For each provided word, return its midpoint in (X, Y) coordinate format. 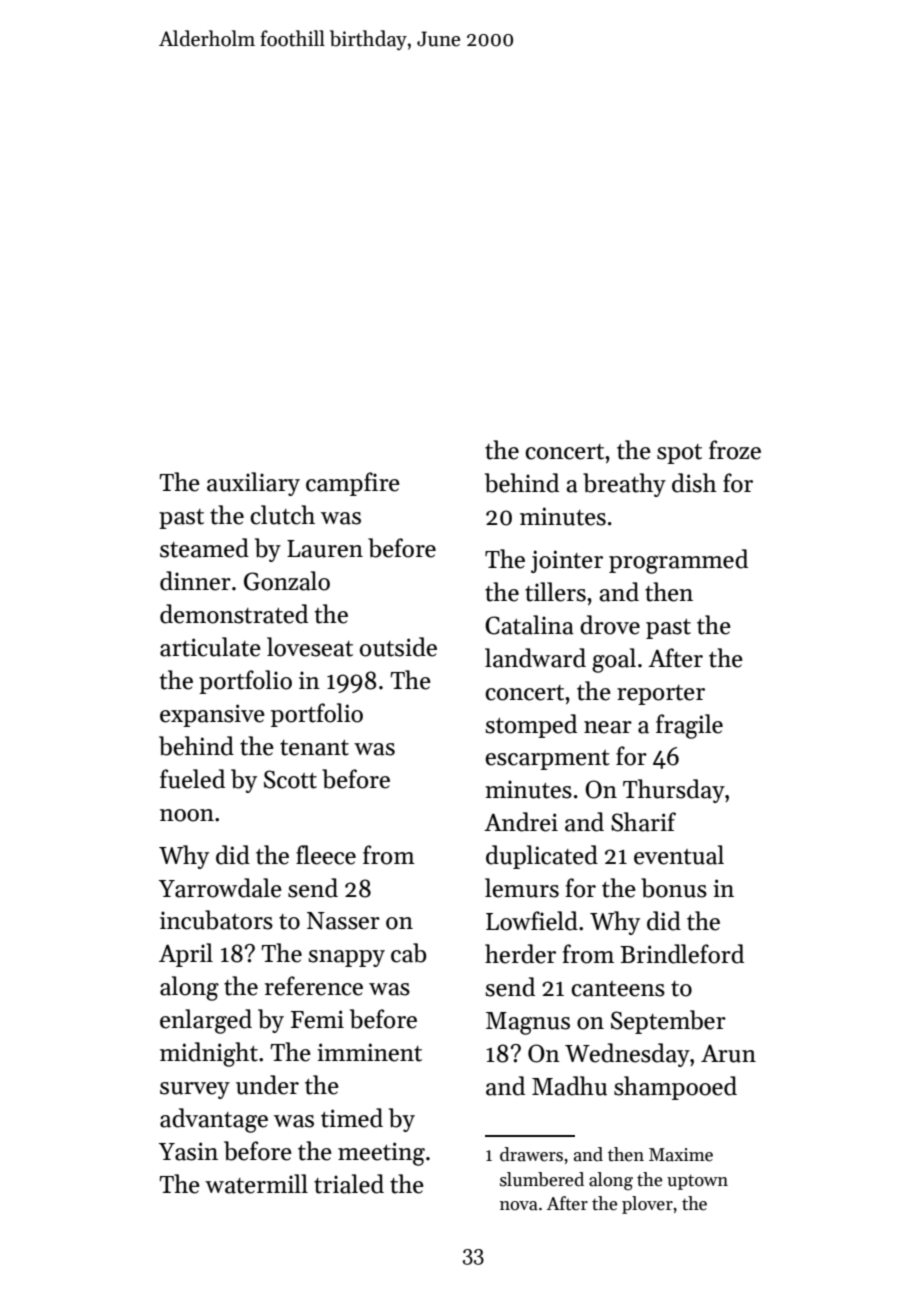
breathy (624, 485)
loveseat (310, 647)
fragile (689, 726)
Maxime (681, 1155)
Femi (317, 1019)
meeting (381, 1154)
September (668, 1022)
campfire (353, 484)
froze (735, 450)
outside (398, 647)
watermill (256, 1184)
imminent (369, 1052)
